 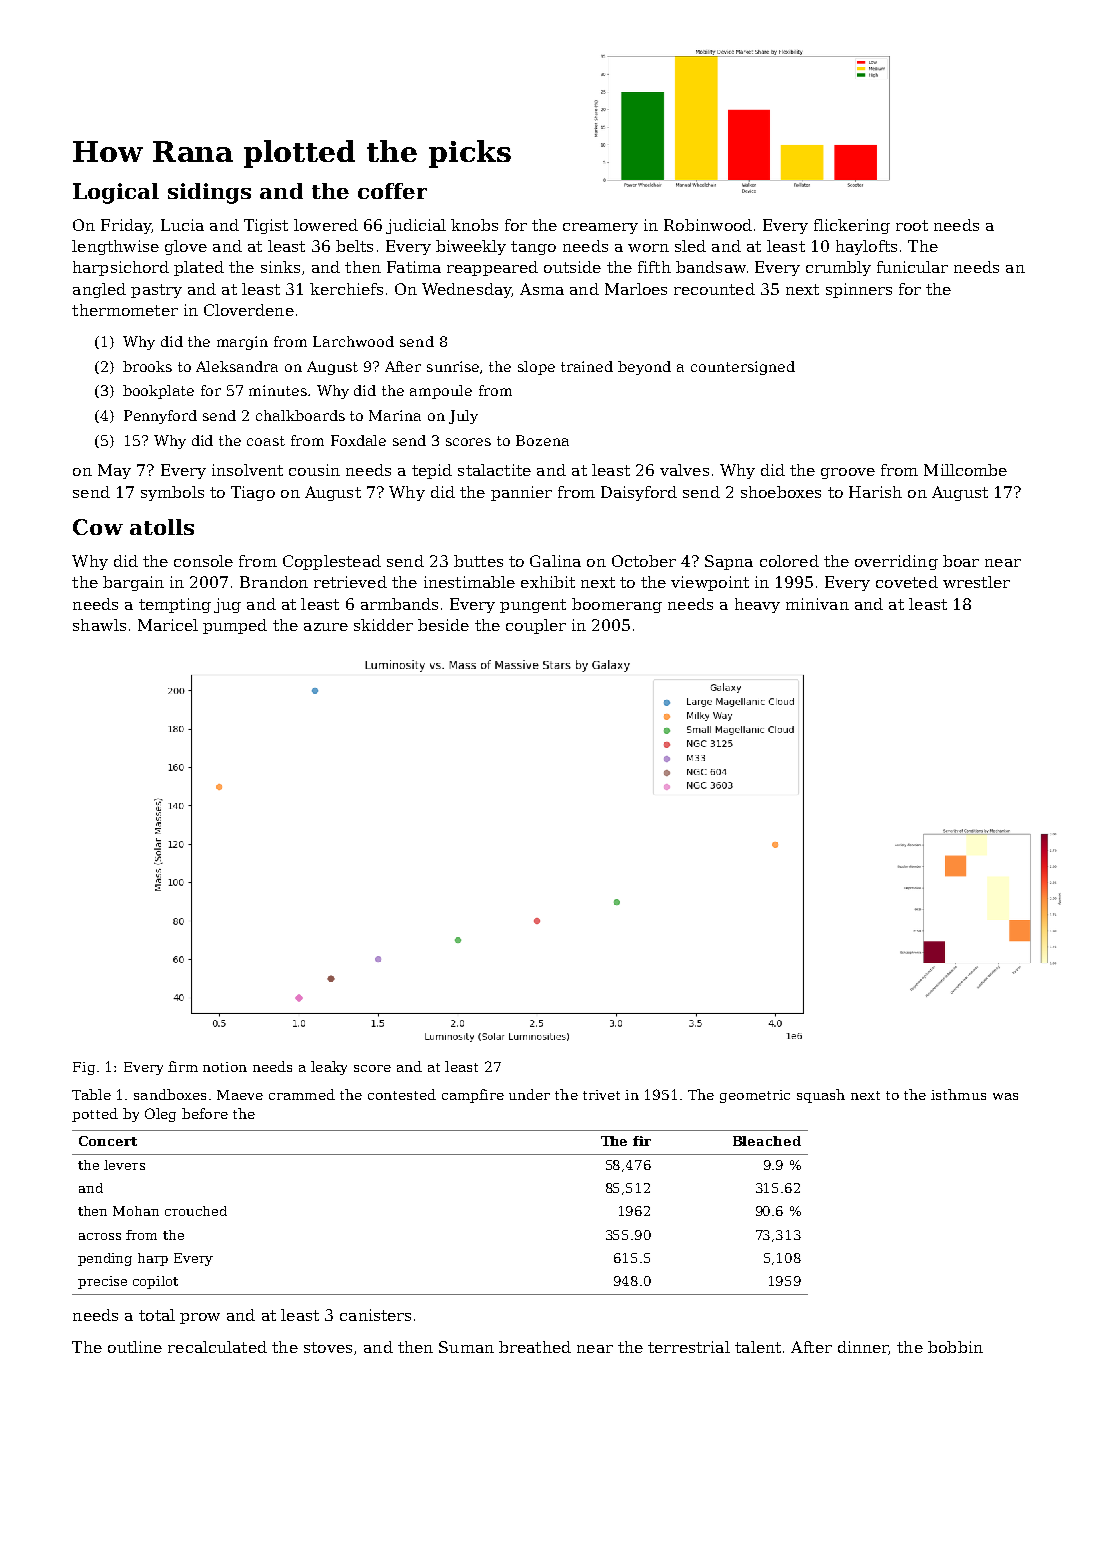 What do you see at coordinates (492, 268) in the page?
I see `reappeared` at bounding box center [492, 268].
